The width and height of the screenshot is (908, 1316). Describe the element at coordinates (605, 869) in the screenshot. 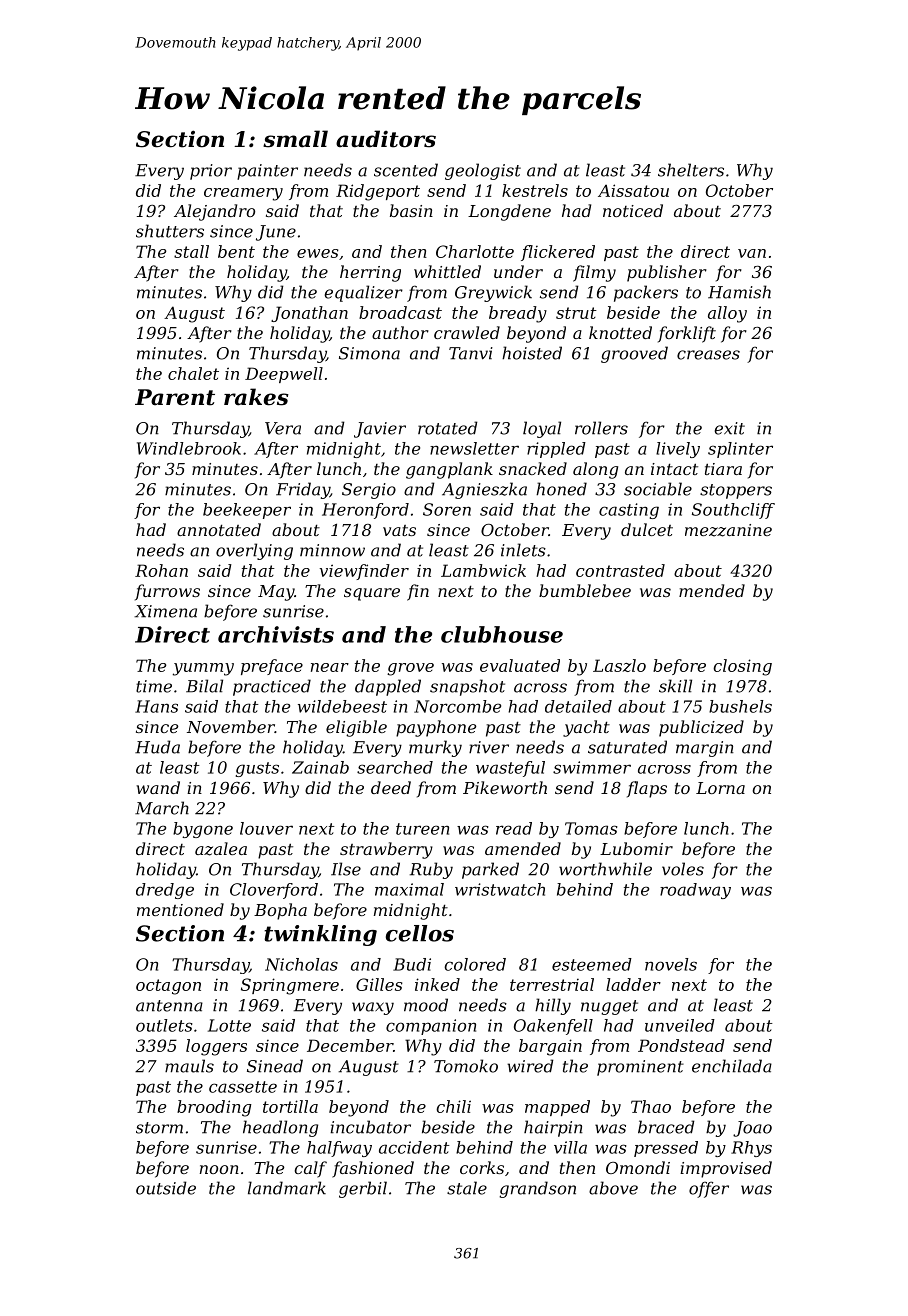

I see `worthwhile` at that location.
